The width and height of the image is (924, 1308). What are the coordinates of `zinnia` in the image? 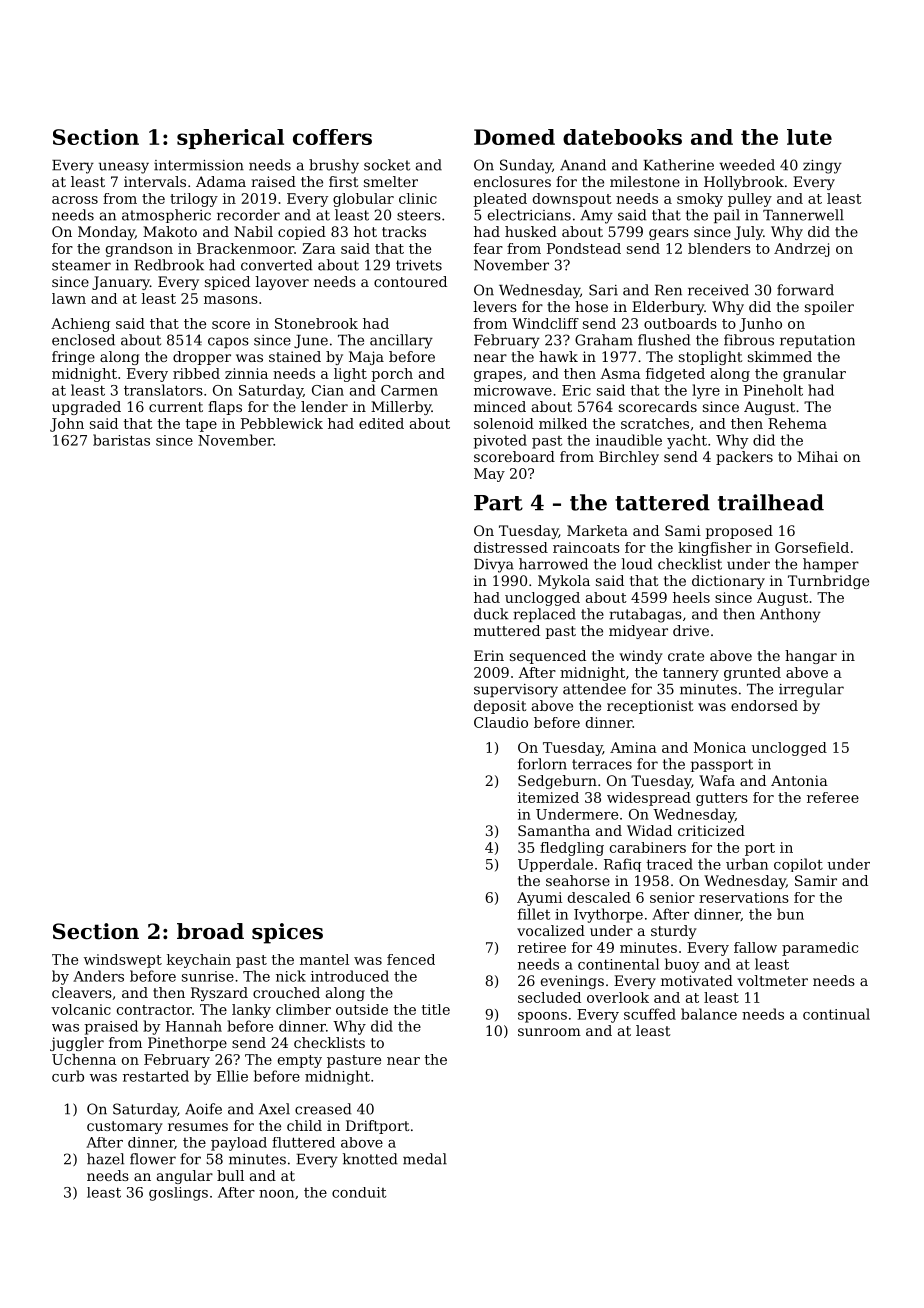 It's located at (246, 373).
